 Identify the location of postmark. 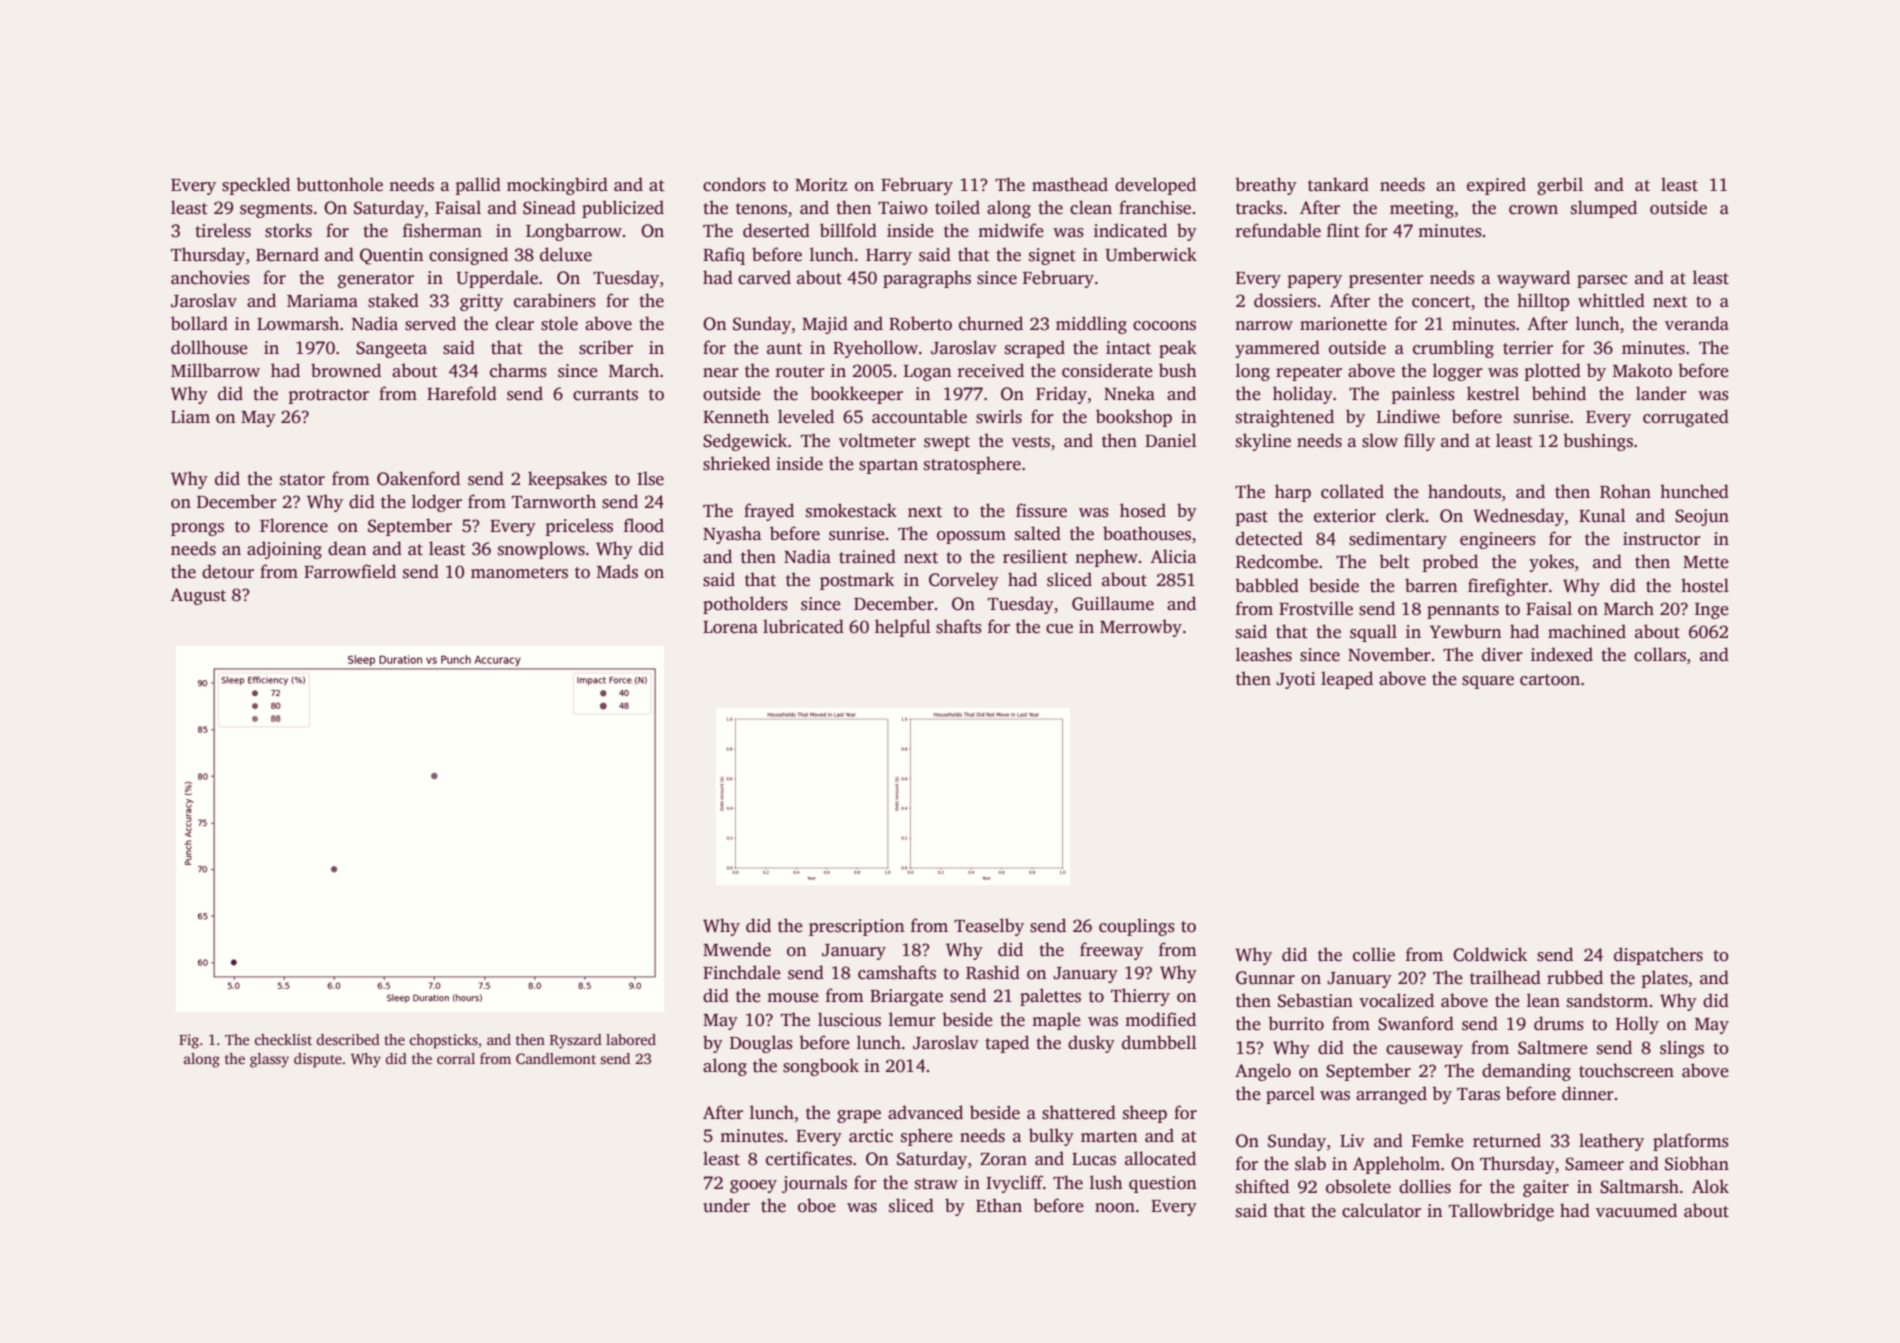
(857, 581).
